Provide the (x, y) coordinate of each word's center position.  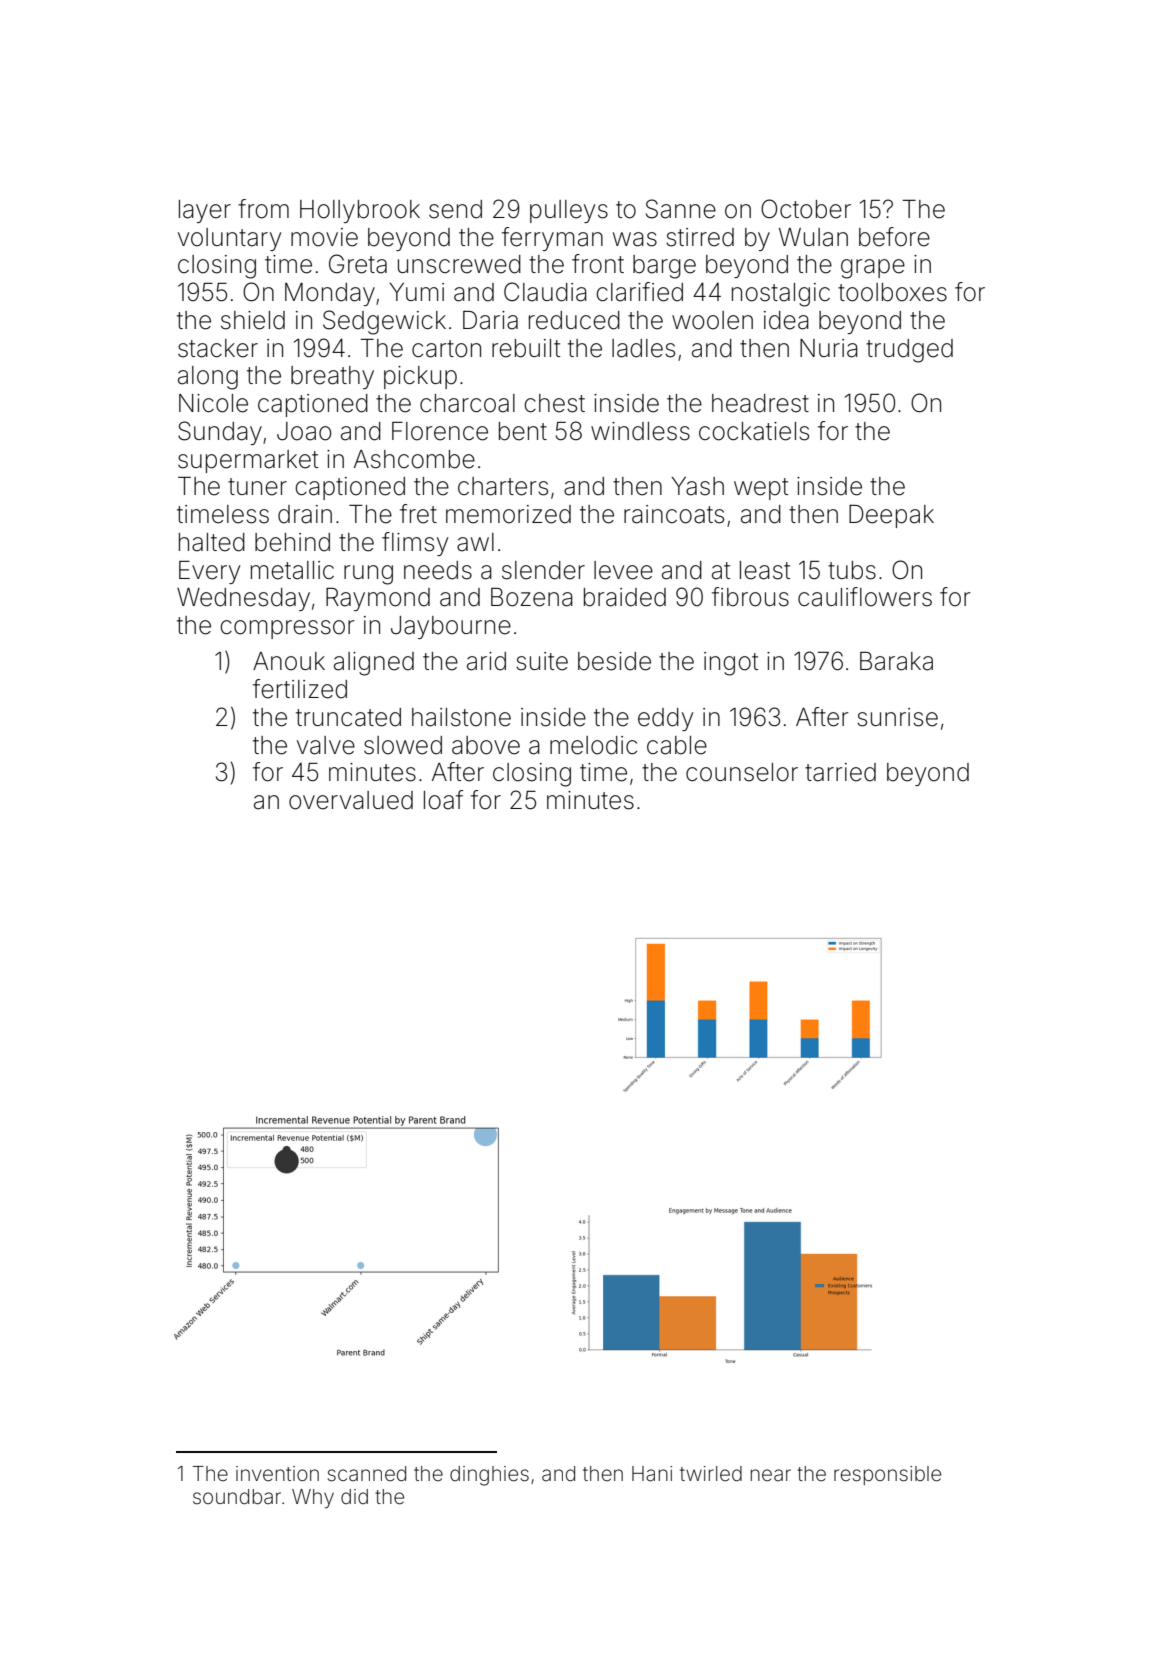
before (894, 237)
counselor (742, 772)
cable (677, 745)
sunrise (897, 717)
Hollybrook (360, 211)
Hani (652, 1473)
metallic (292, 570)
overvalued (351, 800)
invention (277, 1473)
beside (614, 661)
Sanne (681, 209)
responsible (887, 1475)
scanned (366, 1474)
